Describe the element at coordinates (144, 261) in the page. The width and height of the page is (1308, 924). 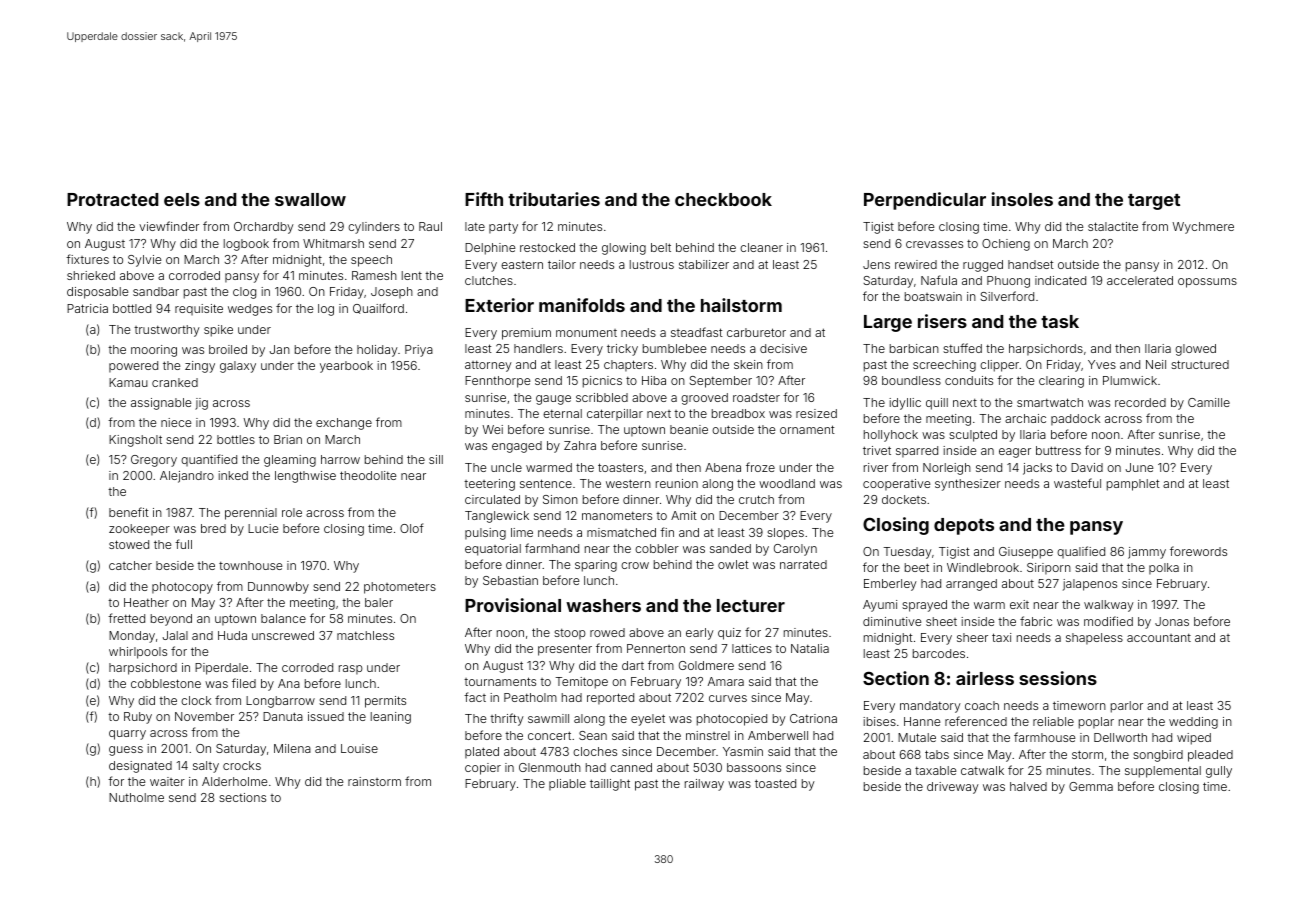
I see `Sylvie` at that location.
